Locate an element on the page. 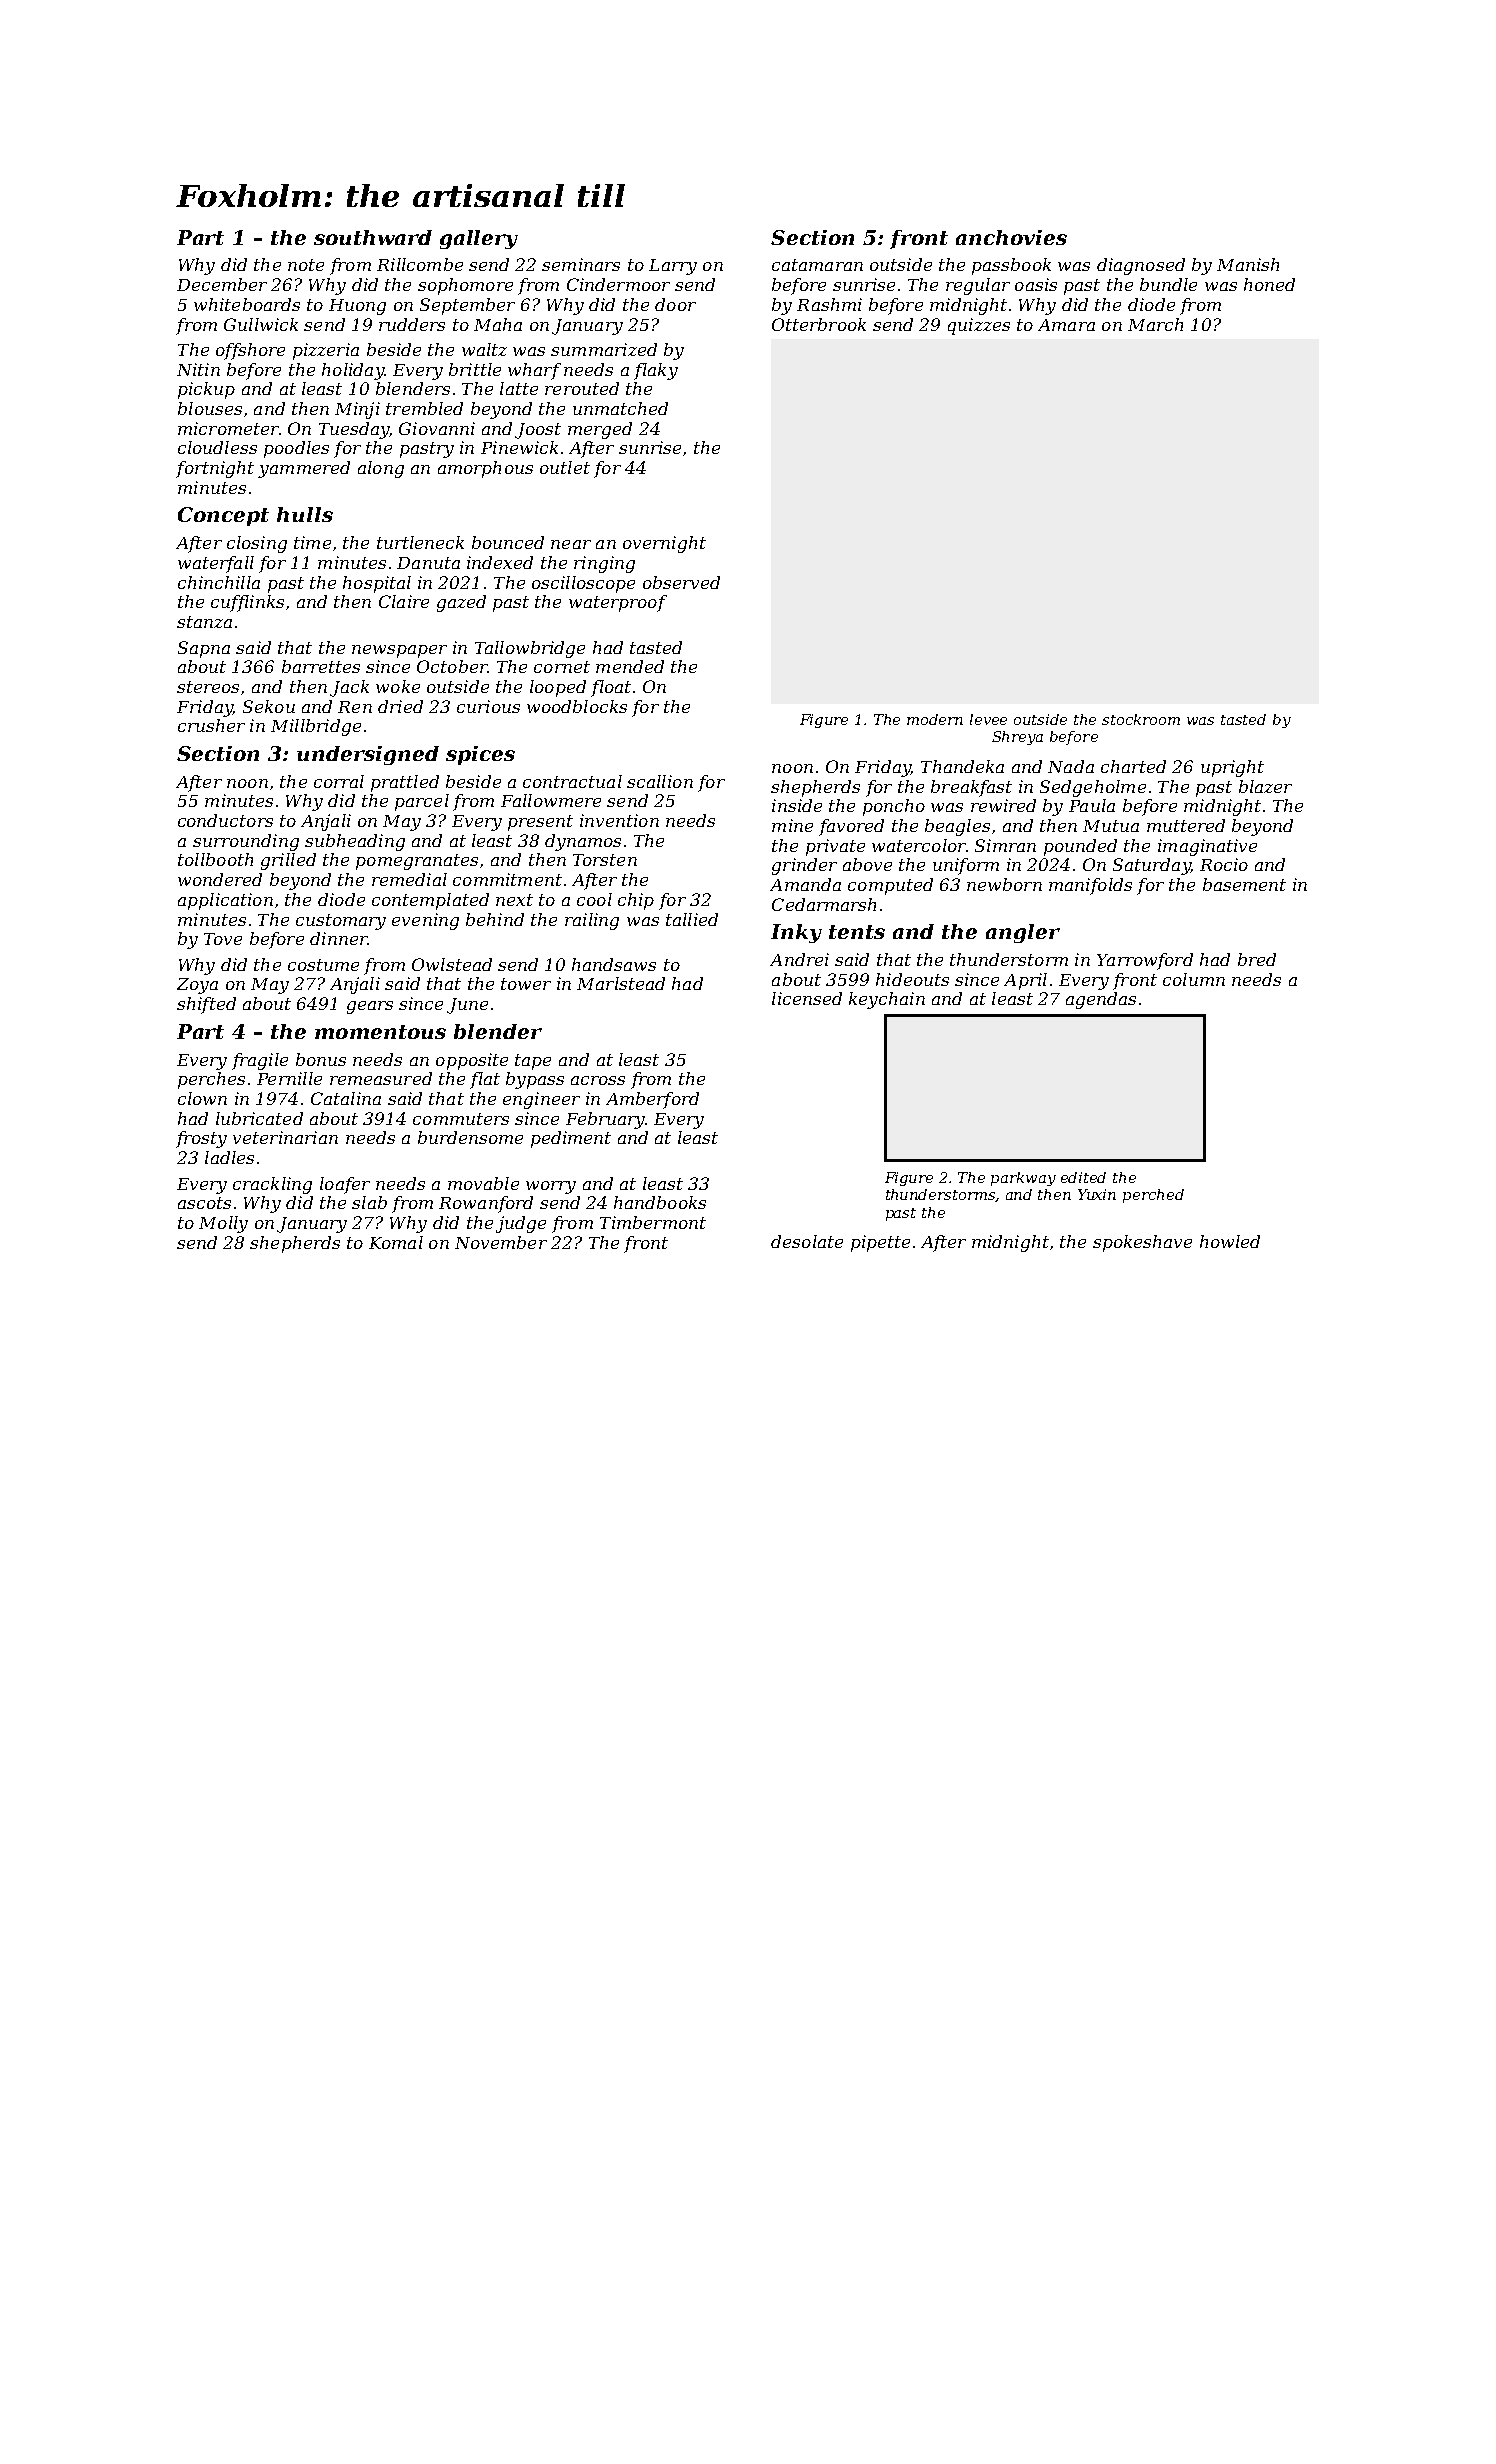 The width and height of the page is (1496, 2464). Yarrowford is located at coordinates (1145, 961).
